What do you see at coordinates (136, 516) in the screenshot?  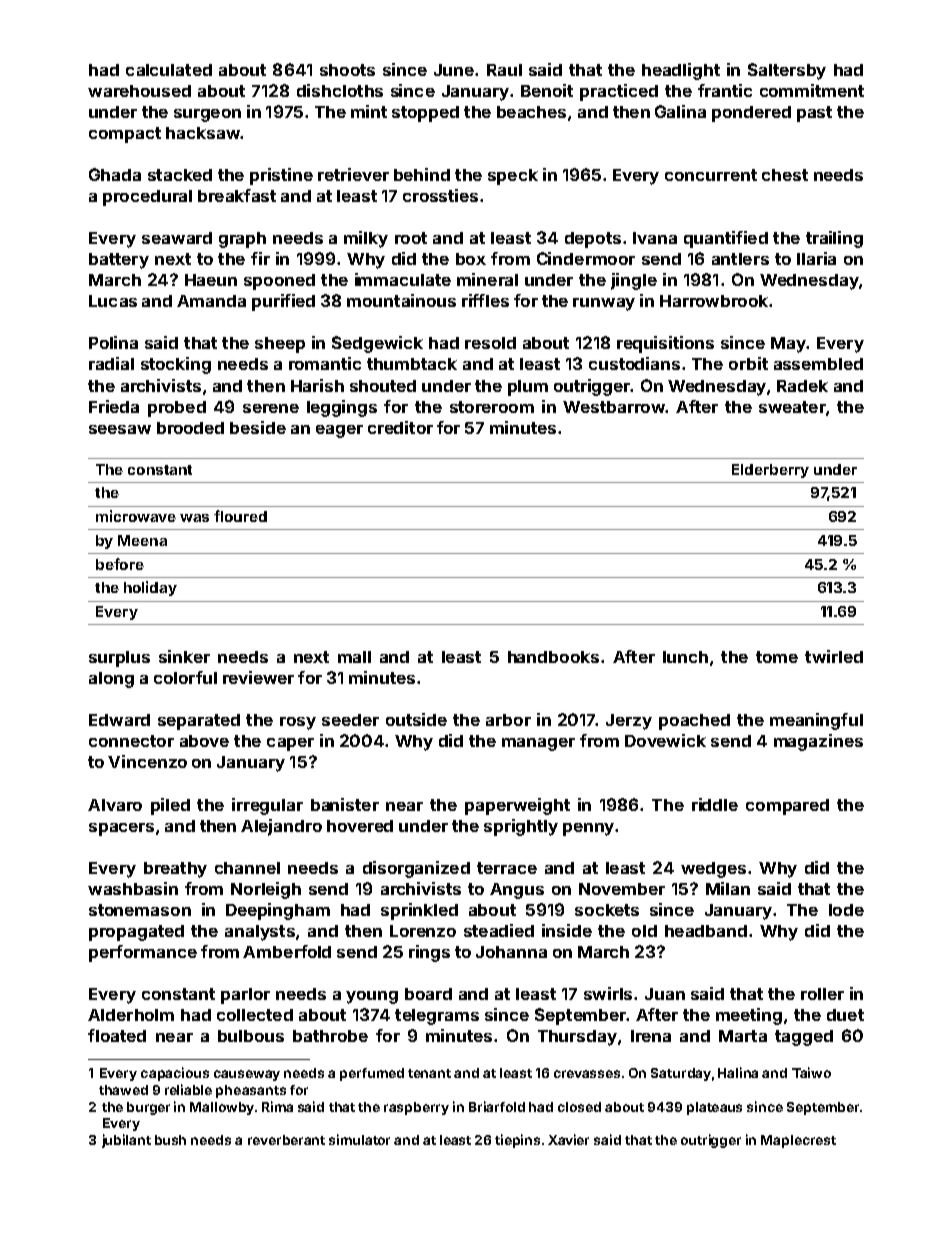 I see `microwave` at bounding box center [136, 516].
